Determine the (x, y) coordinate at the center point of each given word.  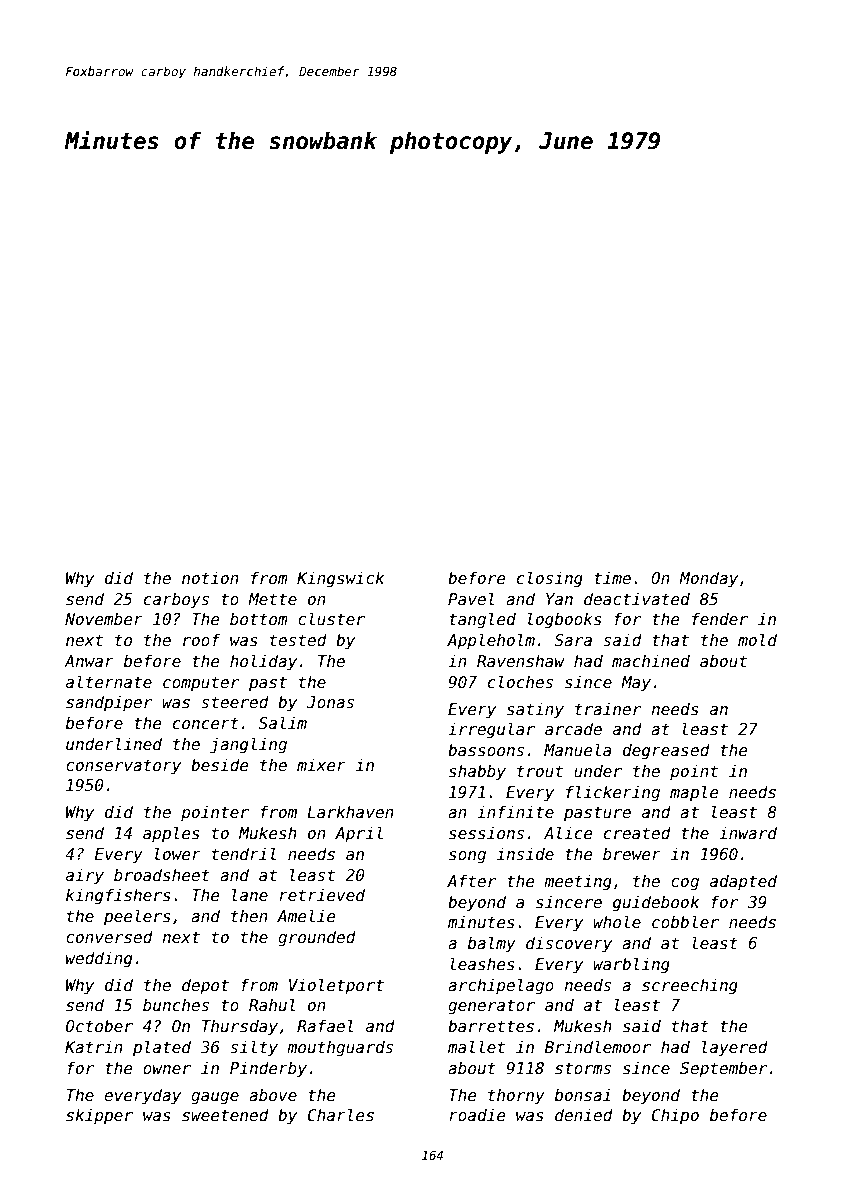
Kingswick (340, 579)
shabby (477, 772)
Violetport (336, 986)
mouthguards (340, 1048)
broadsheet (162, 875)
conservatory (123, 767)
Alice (568, 833)
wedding (99, 959)
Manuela (578, 750)
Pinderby (268, 1069)
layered (735, 1048)
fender (720, 618)
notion (210, 577)
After (471, 880)
